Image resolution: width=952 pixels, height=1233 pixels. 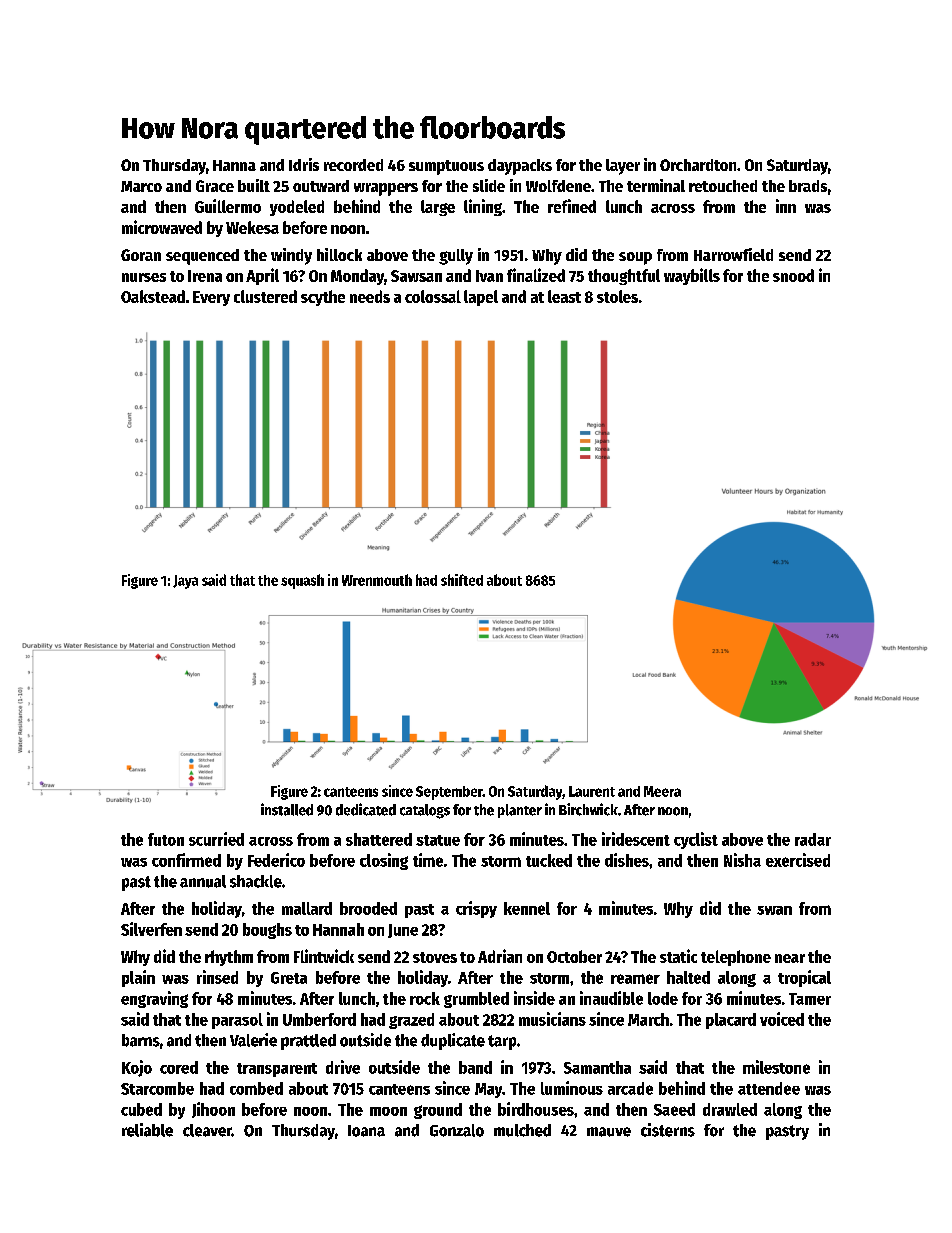 I want to click on daypacks, so click(x=520, y=167).
